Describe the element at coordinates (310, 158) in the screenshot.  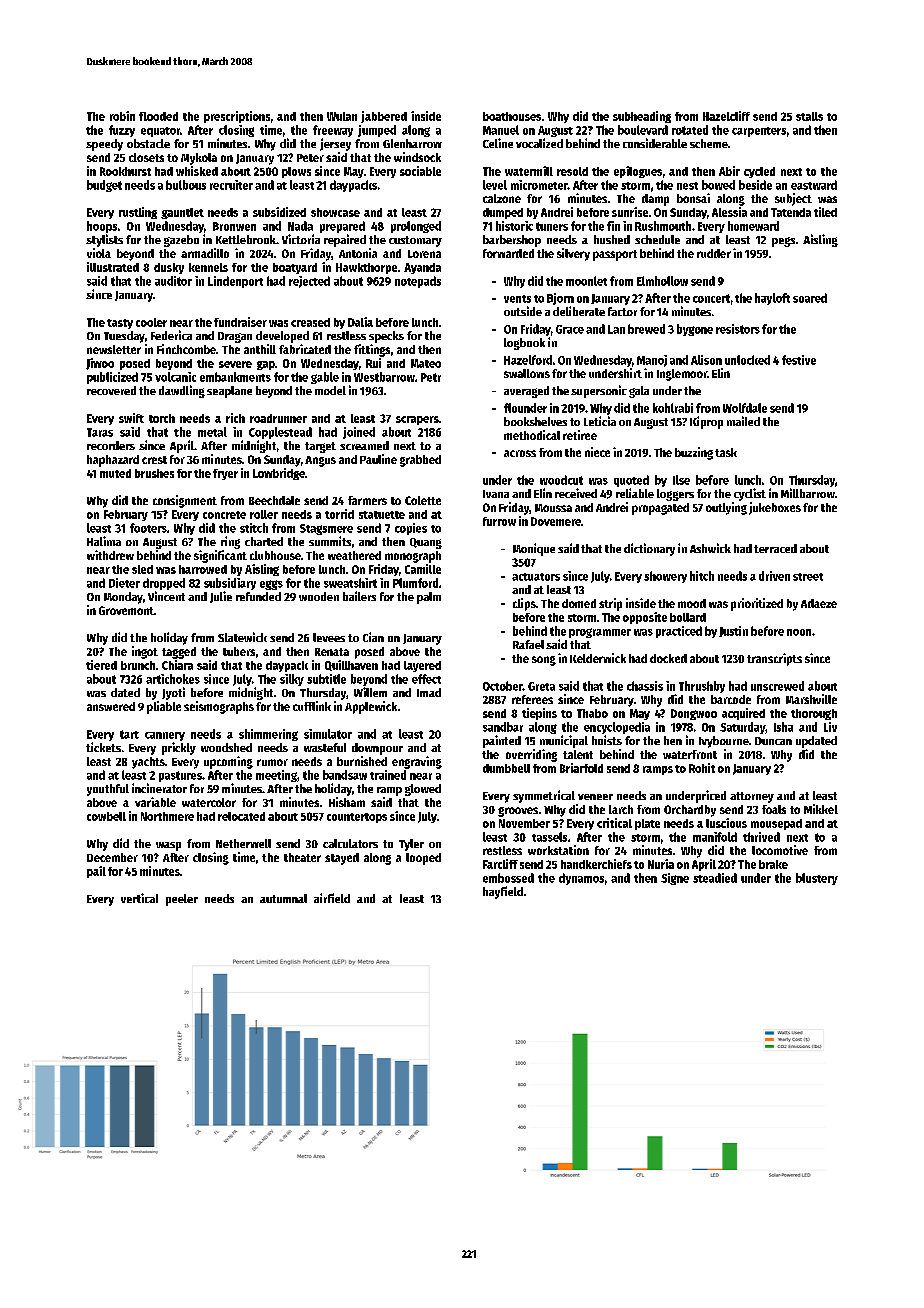
I see `Peter` at that location.
